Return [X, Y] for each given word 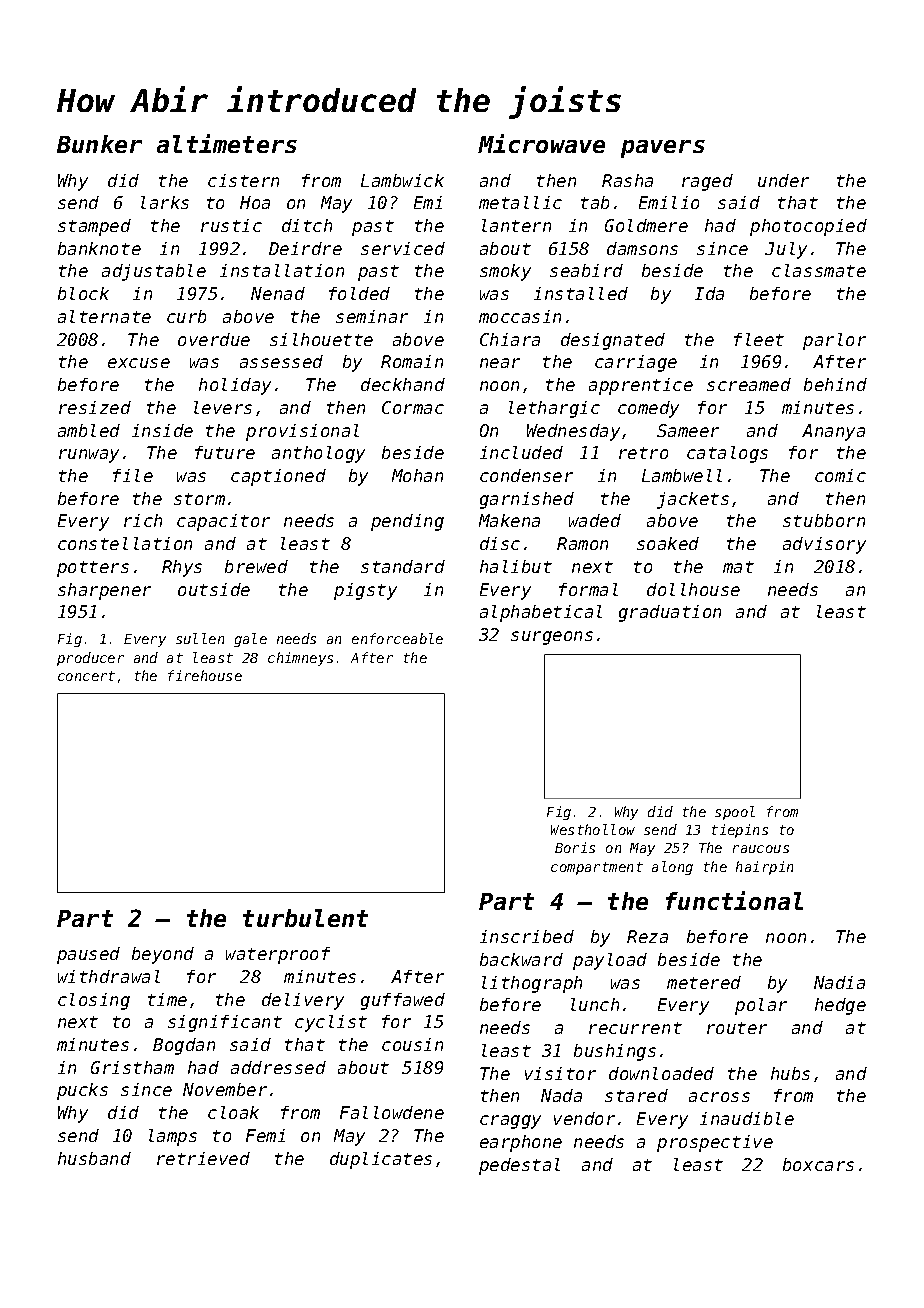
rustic [231, 225]
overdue [214, 339]
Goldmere [646, 225]
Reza [647, 936]
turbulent [305, 918]
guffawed [403, 1001]
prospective [715, 1143]
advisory [824, 545]
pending [407, 522]
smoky [505, 272]
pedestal [519, 1166]
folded [359, 293]
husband [94, 1158]
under [783, 180]
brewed [256, 566]
